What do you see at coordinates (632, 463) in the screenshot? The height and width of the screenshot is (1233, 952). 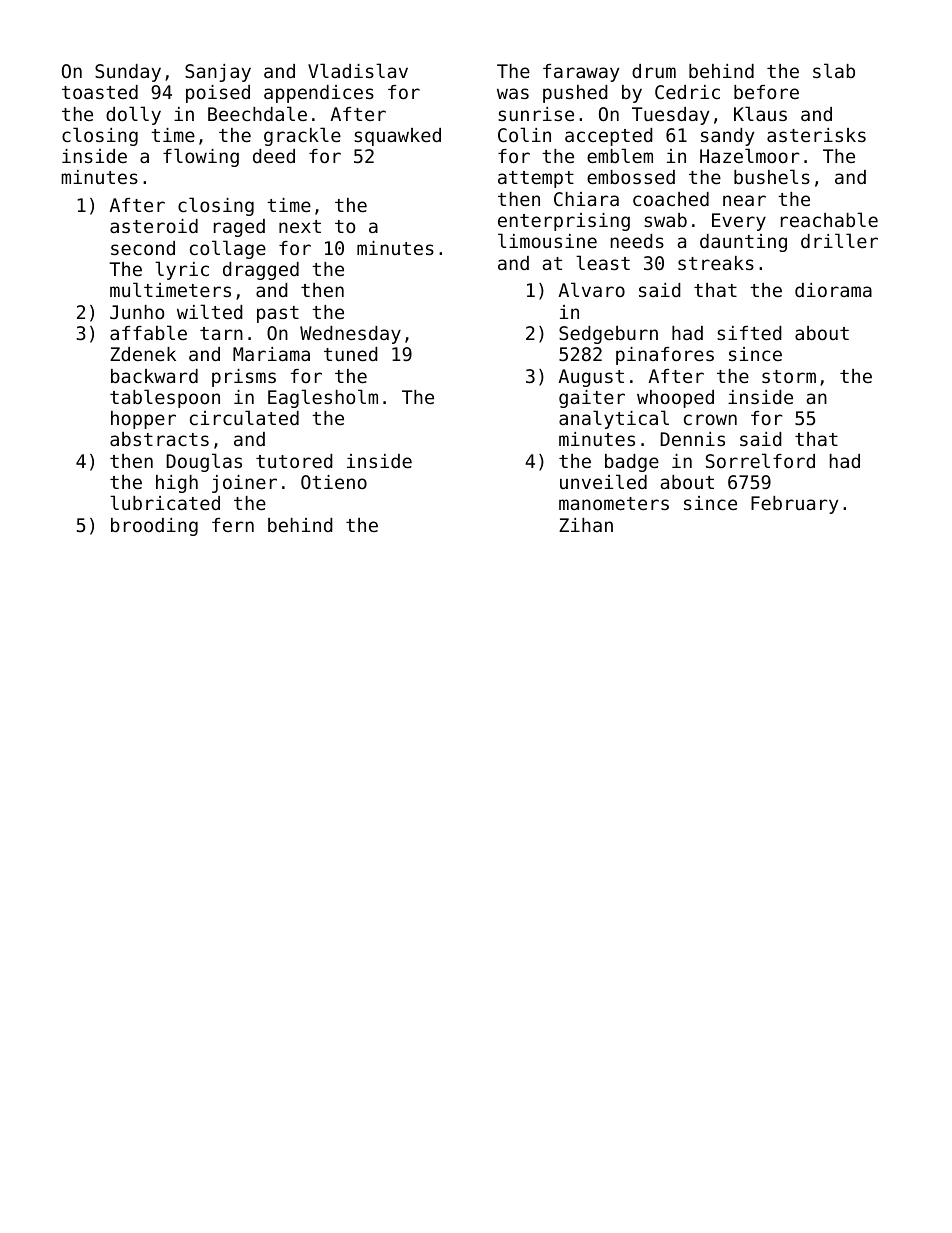 I see `badge` at bounding box center [632, 463].
